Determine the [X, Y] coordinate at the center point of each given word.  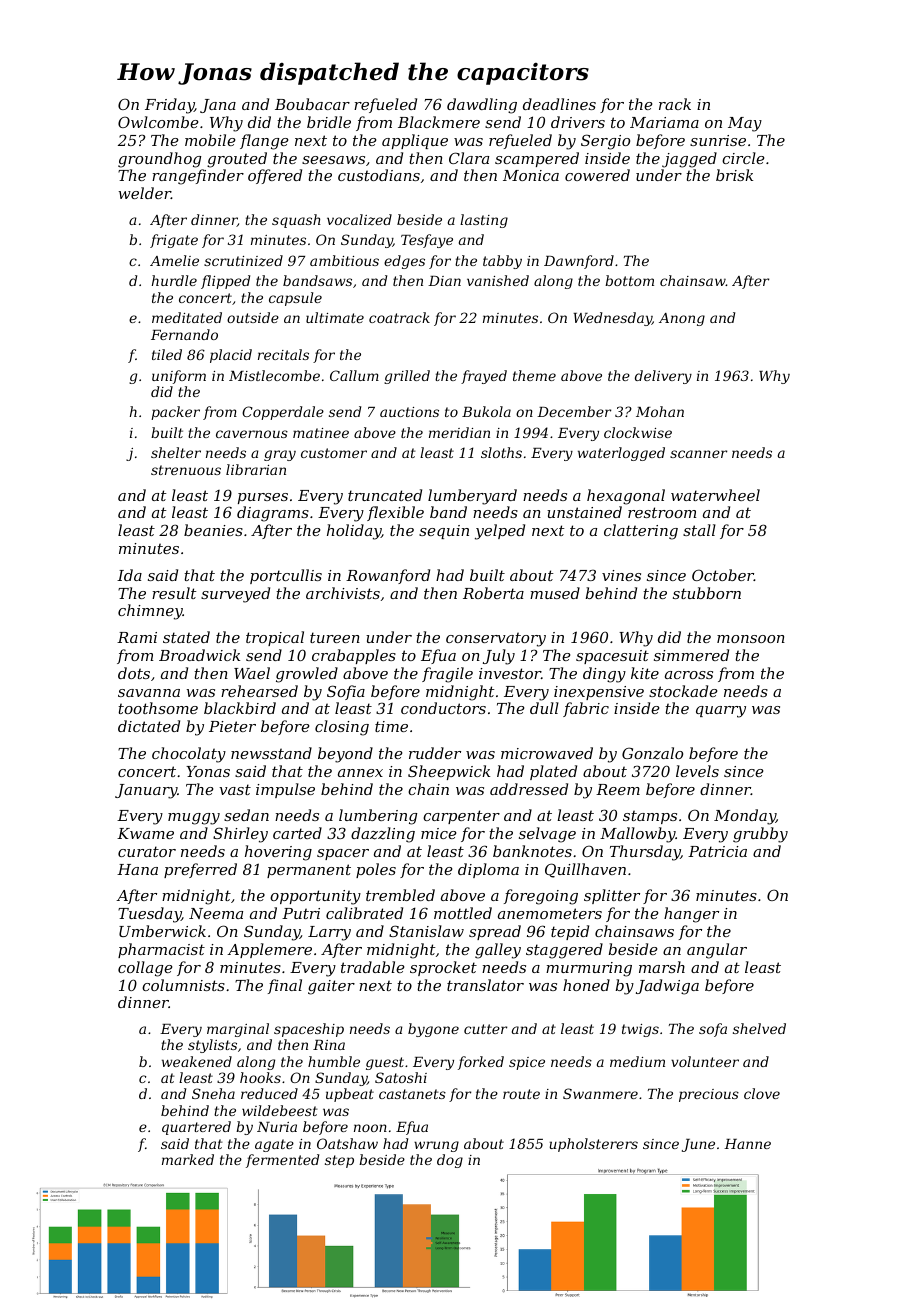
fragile [447, 675]
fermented [282, 1161]
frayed [484, 377]
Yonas [208, 771]
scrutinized [243, 261]
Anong [682, 319]
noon [370, 1128]
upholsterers [593, 1145]
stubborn [707, 593]
